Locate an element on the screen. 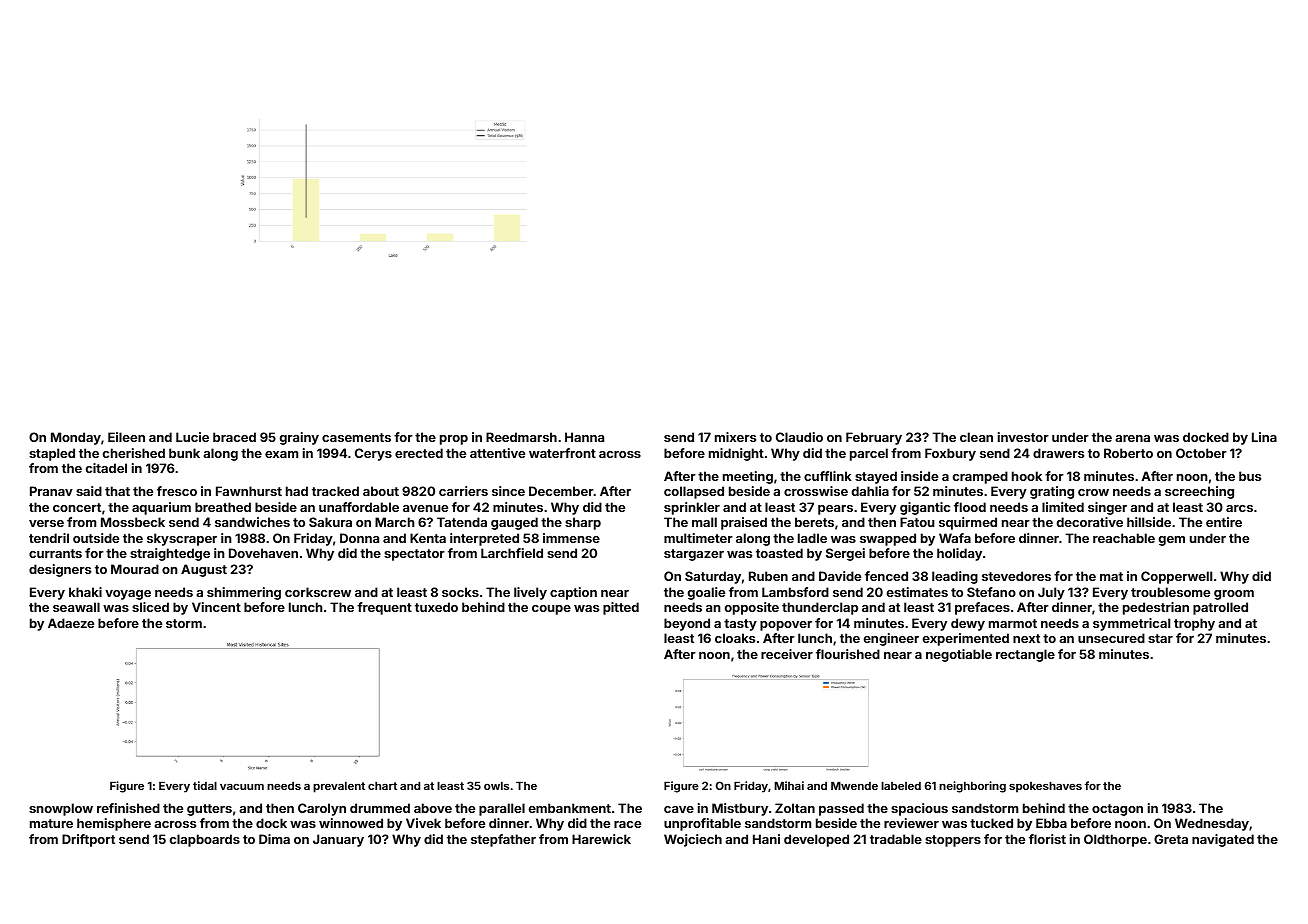 The height and width of the screenshot is (924, 1308). refinished is located at coordinates (128, 808).
